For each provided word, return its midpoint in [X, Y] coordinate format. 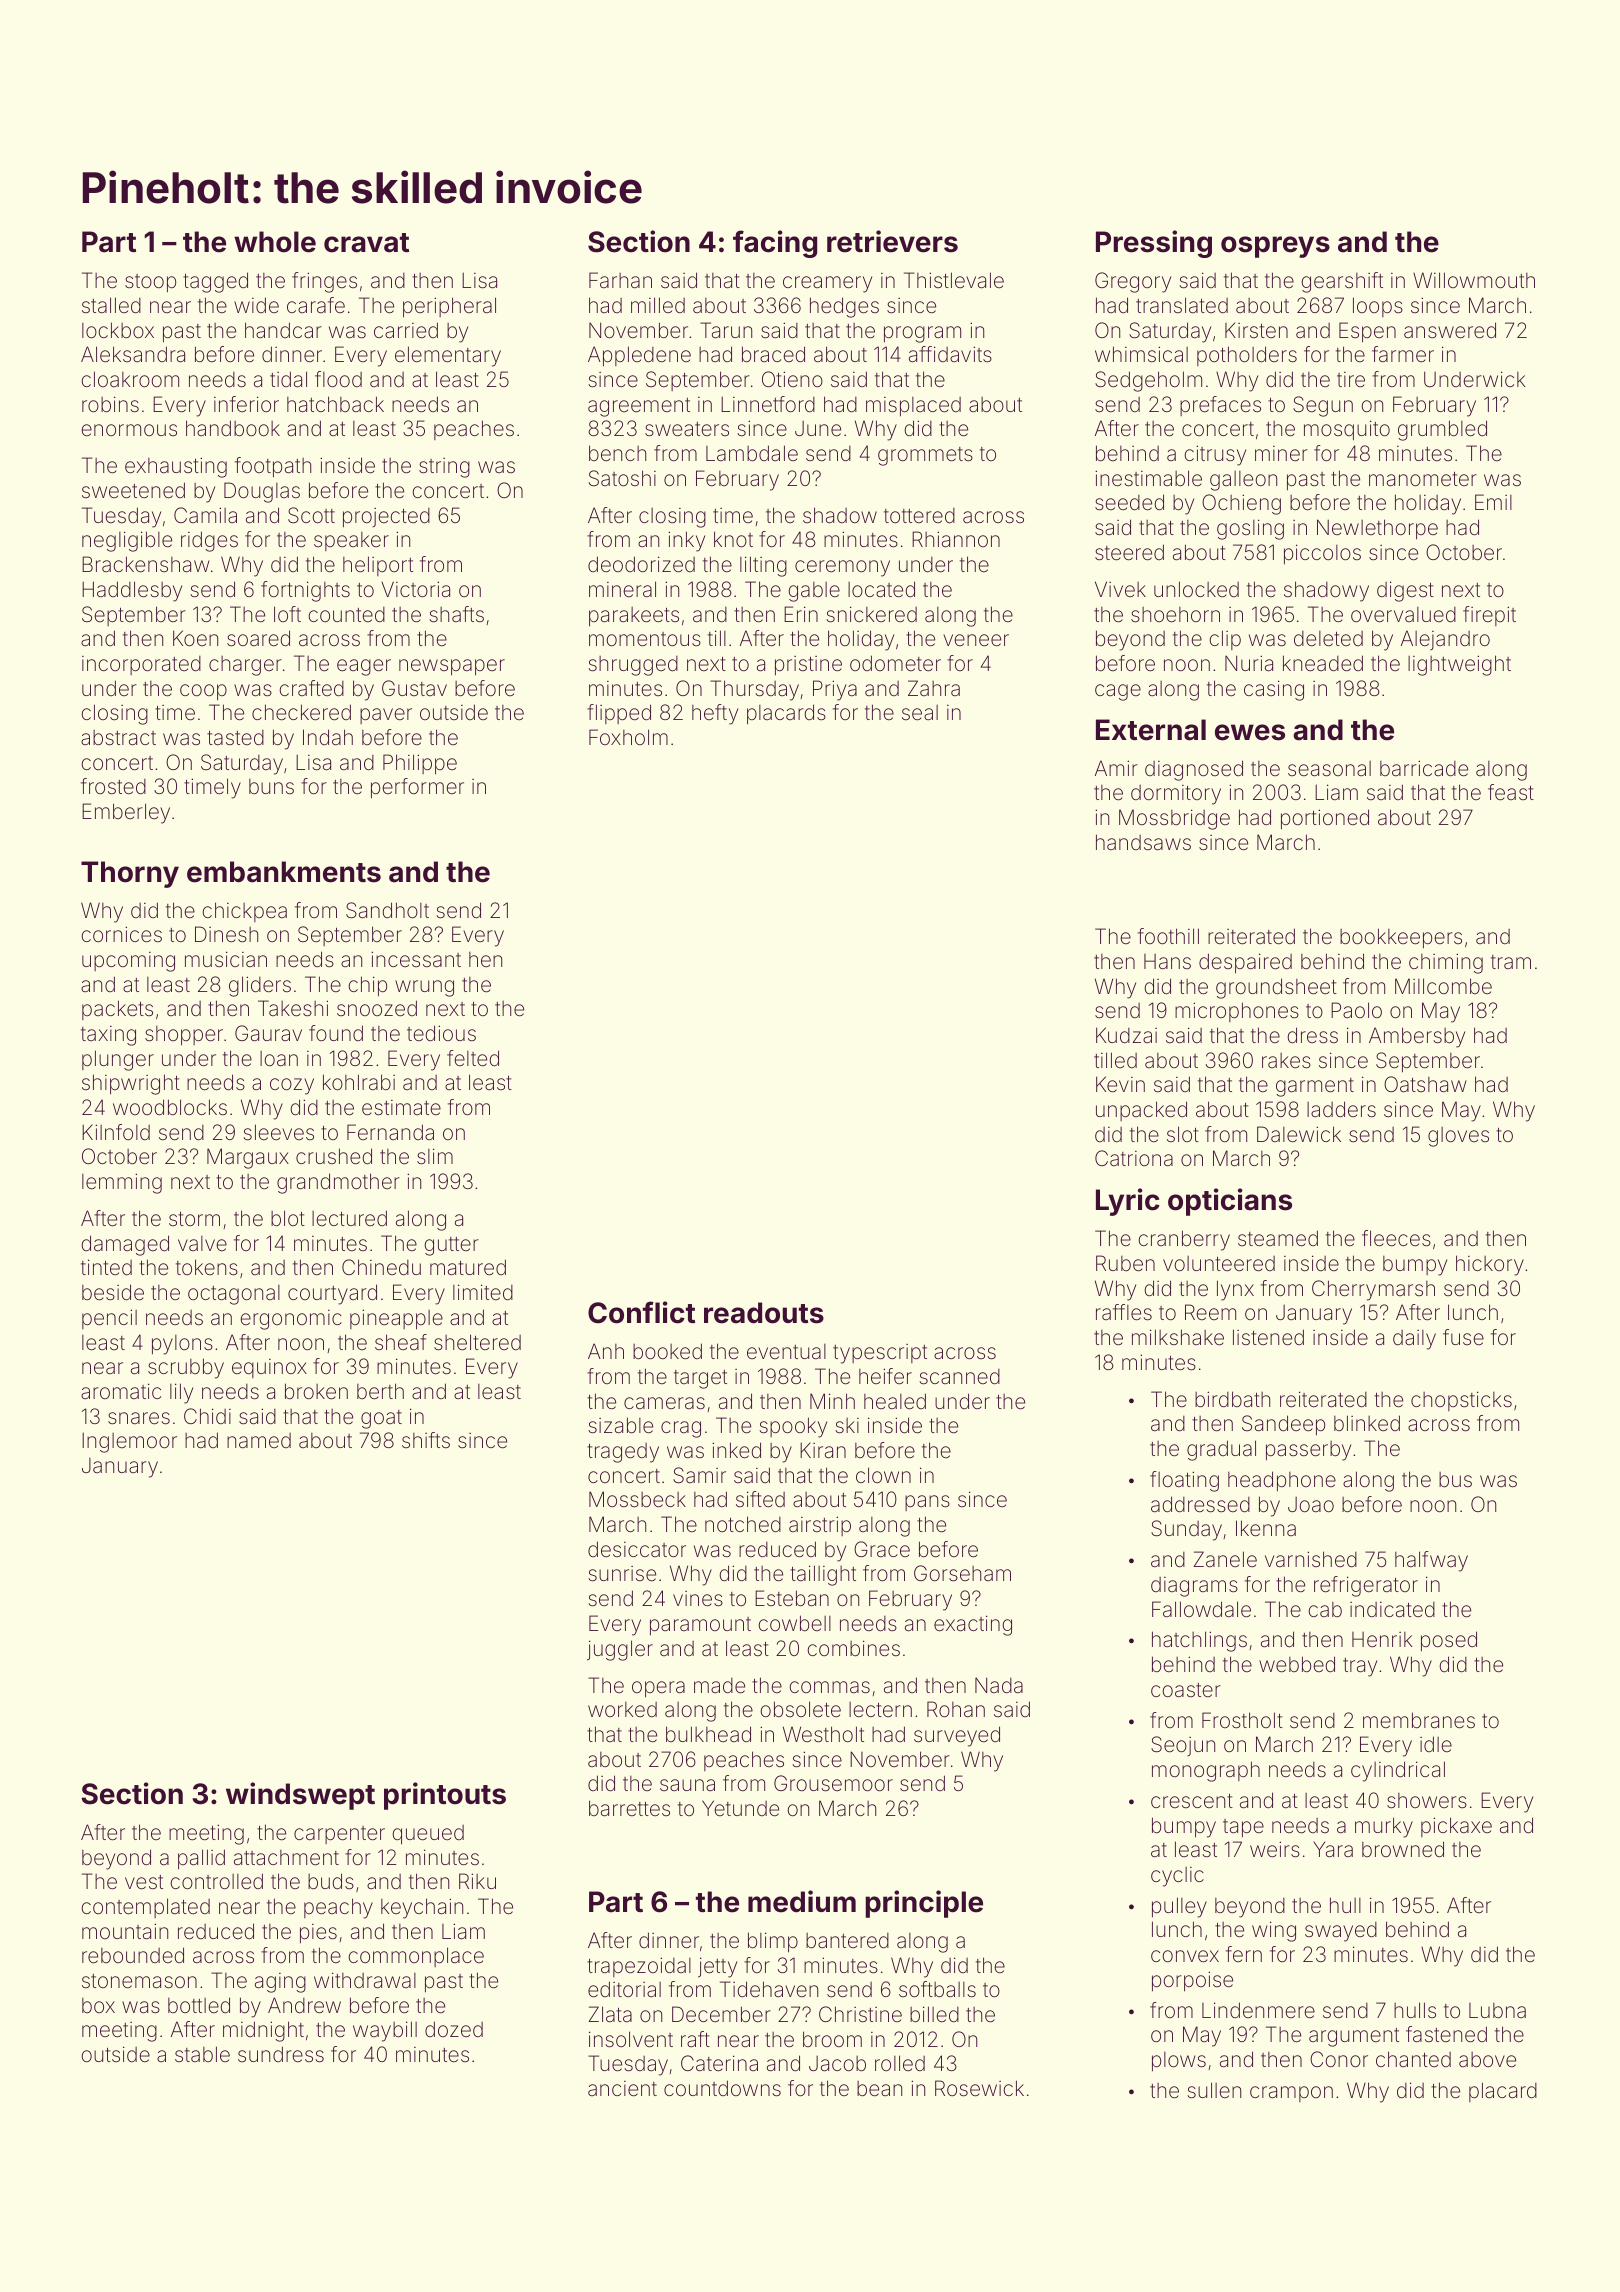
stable [202, 2054]
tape [1243, 1828]
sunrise [622, 1573]
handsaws [1143, 842]
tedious [441, 1033]
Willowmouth [1474, 280]
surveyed [957, 1736]
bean [879, 2088]
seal [920, 712]
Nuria [1249, 663]
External [1151, 730]
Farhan [620, 280]
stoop [150, 283]
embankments [284, 872]
